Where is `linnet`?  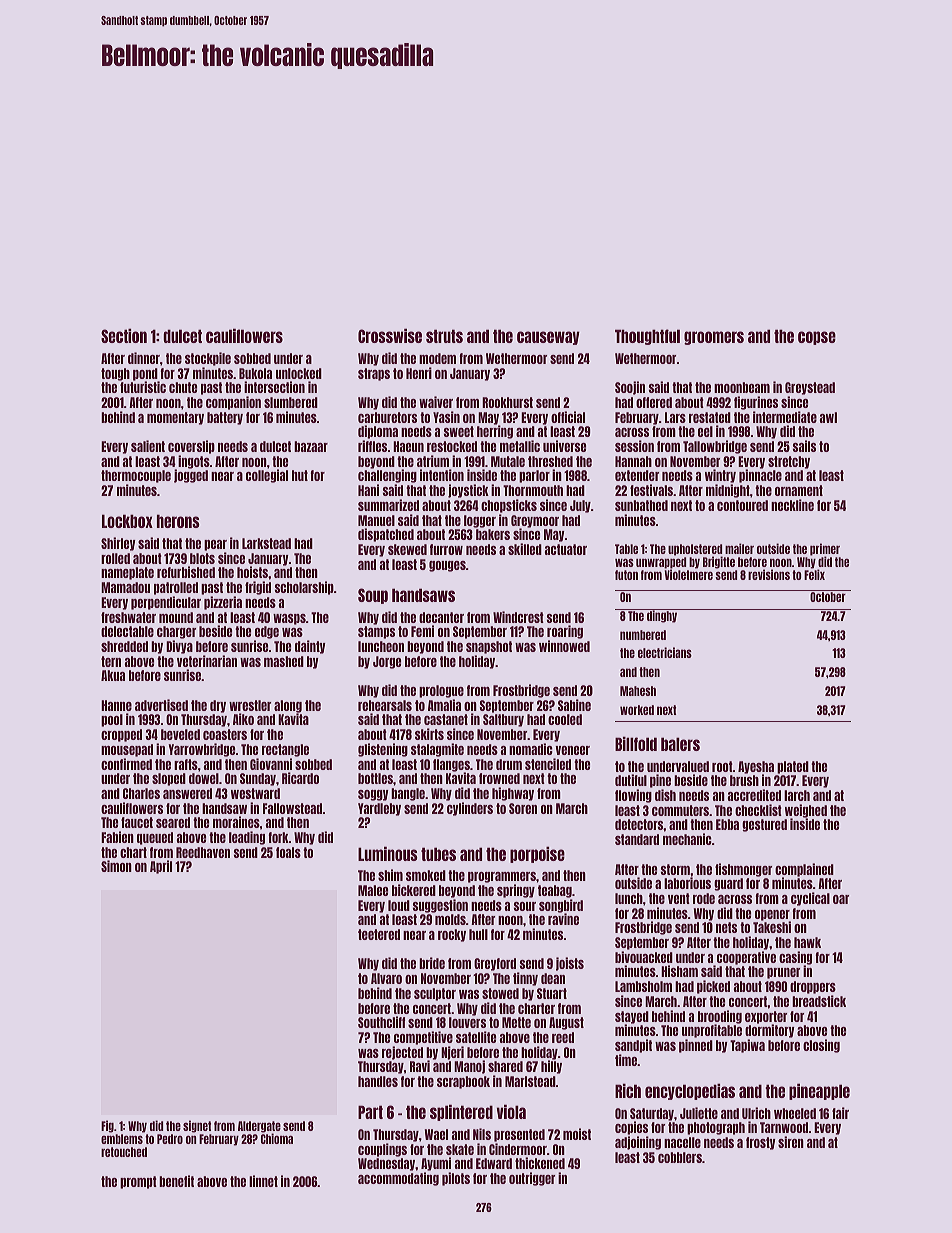 linnet is located at coordinates (263, 1181).
